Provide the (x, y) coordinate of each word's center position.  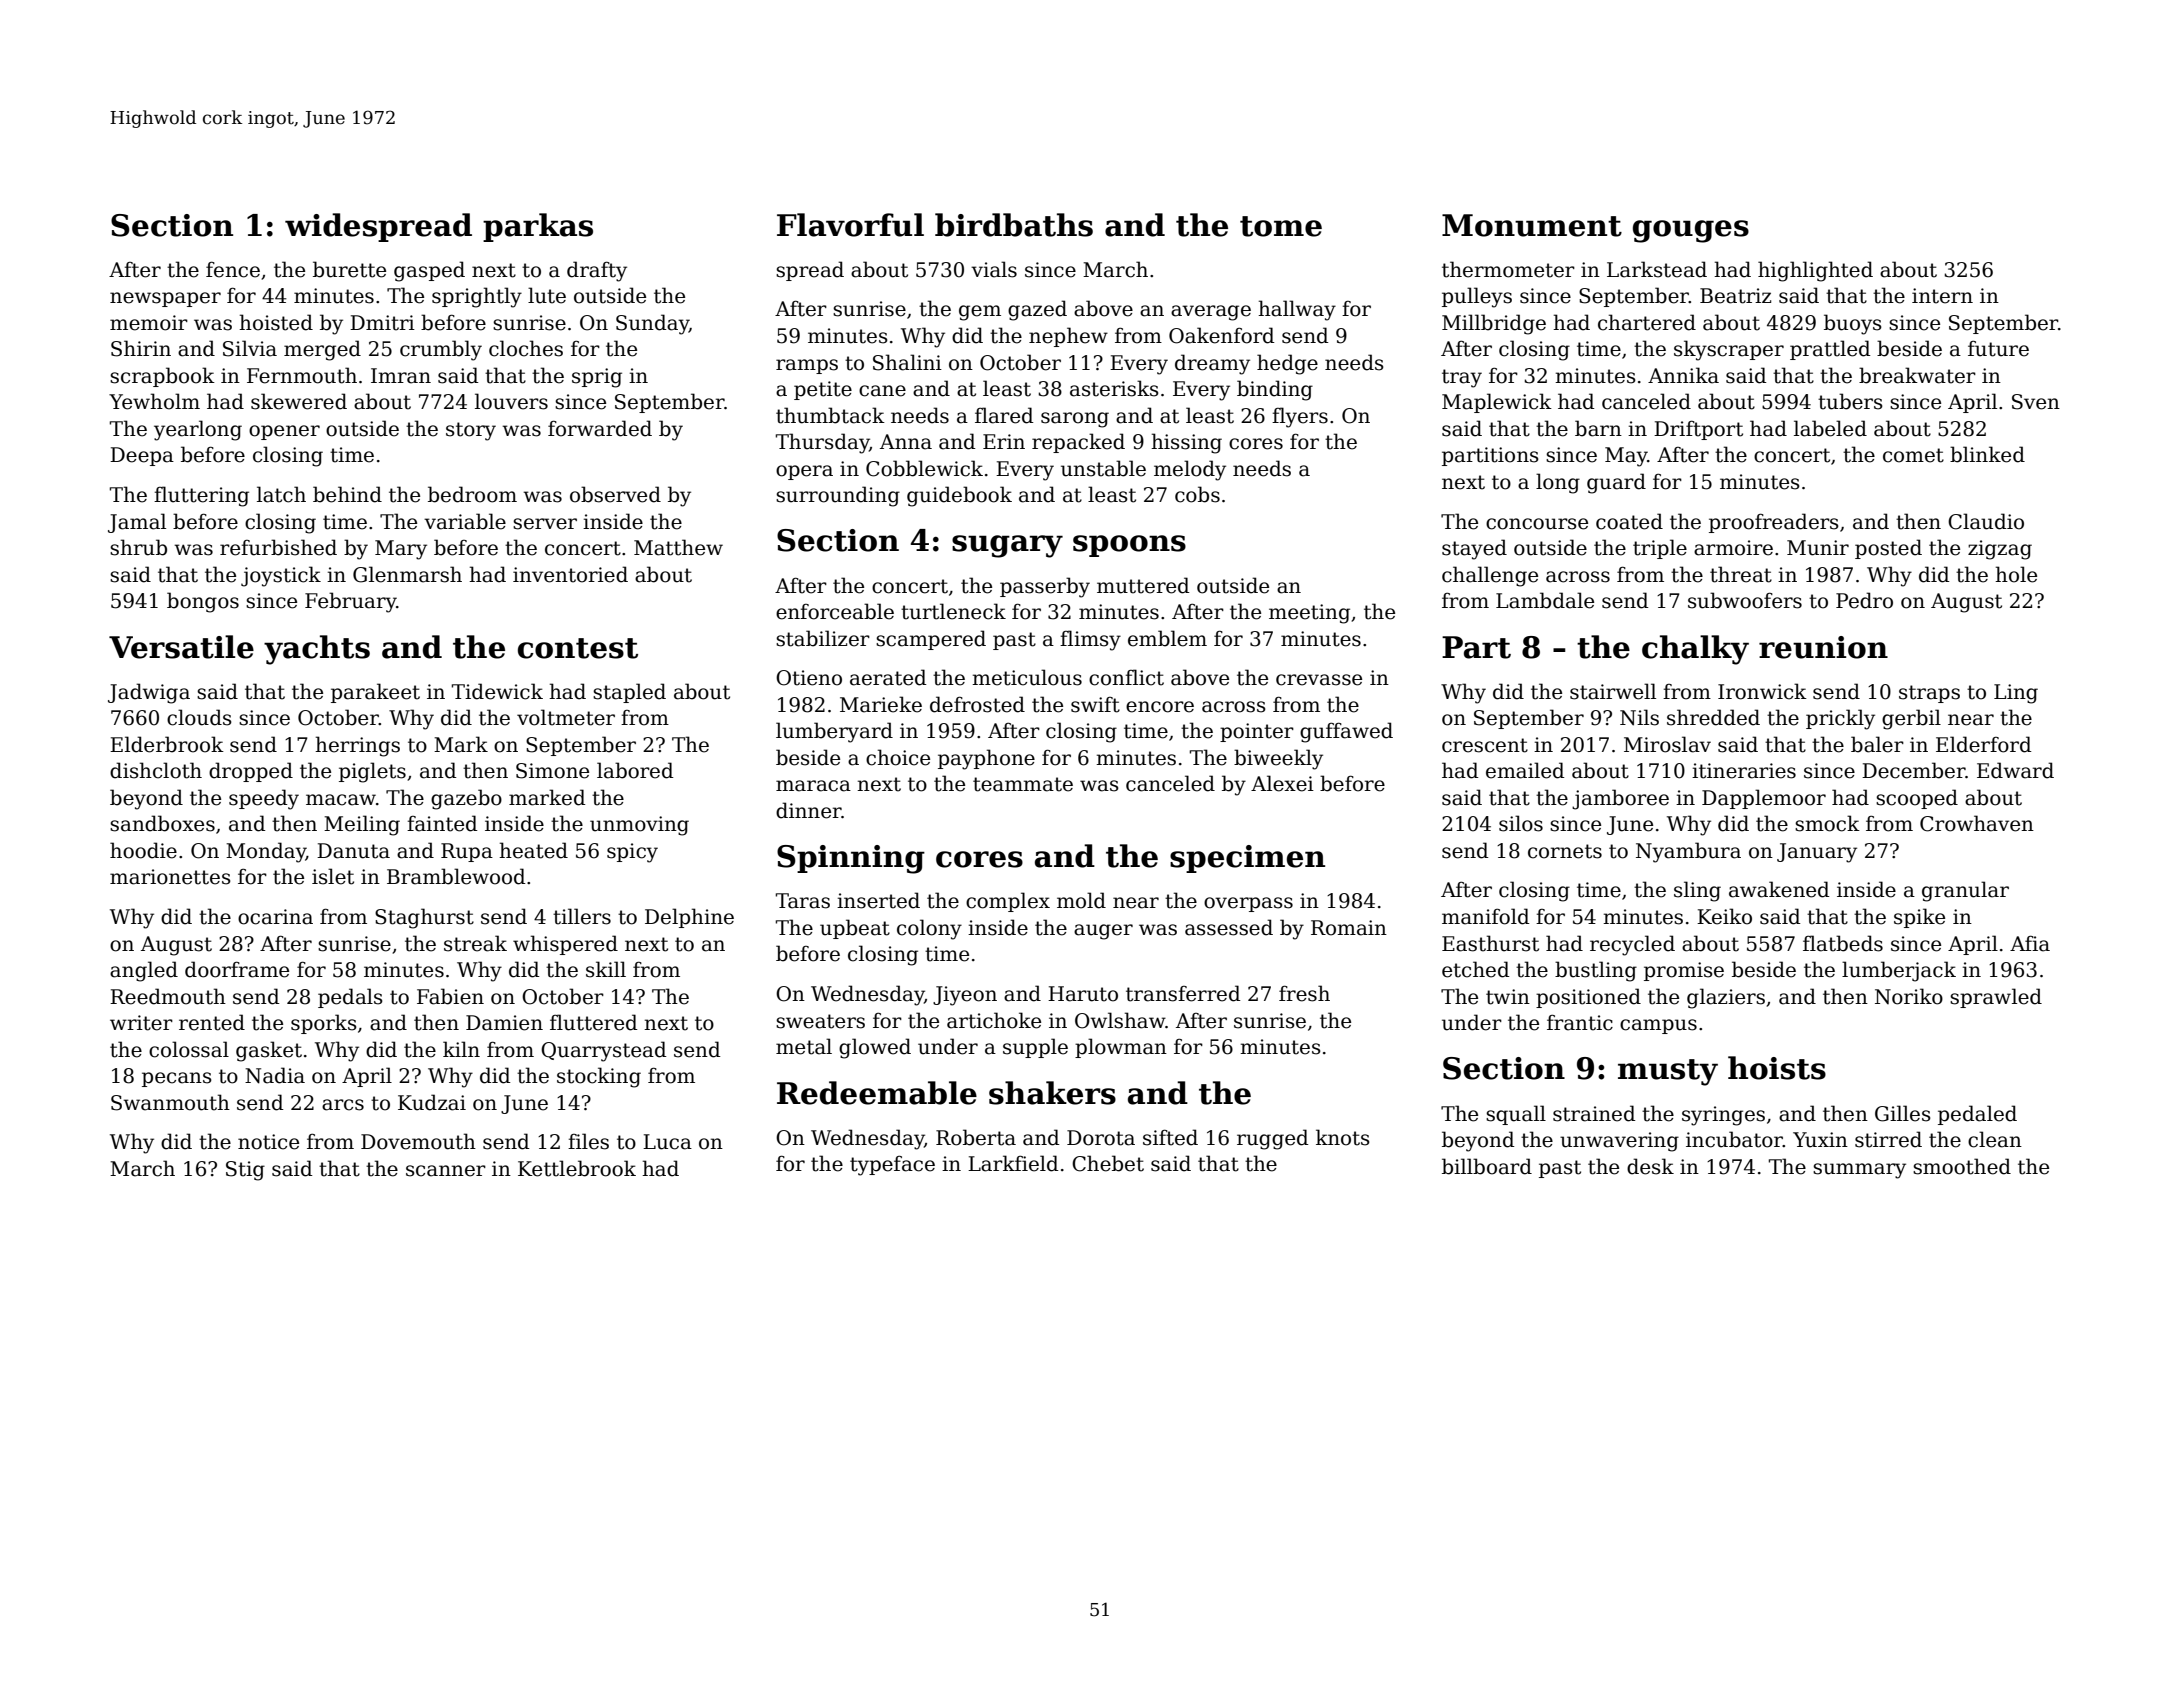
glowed (875, 1048)
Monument (1532, 225)
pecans (177, 1079)
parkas (538, 227)
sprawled (1996, 998)
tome (1281, 226)
